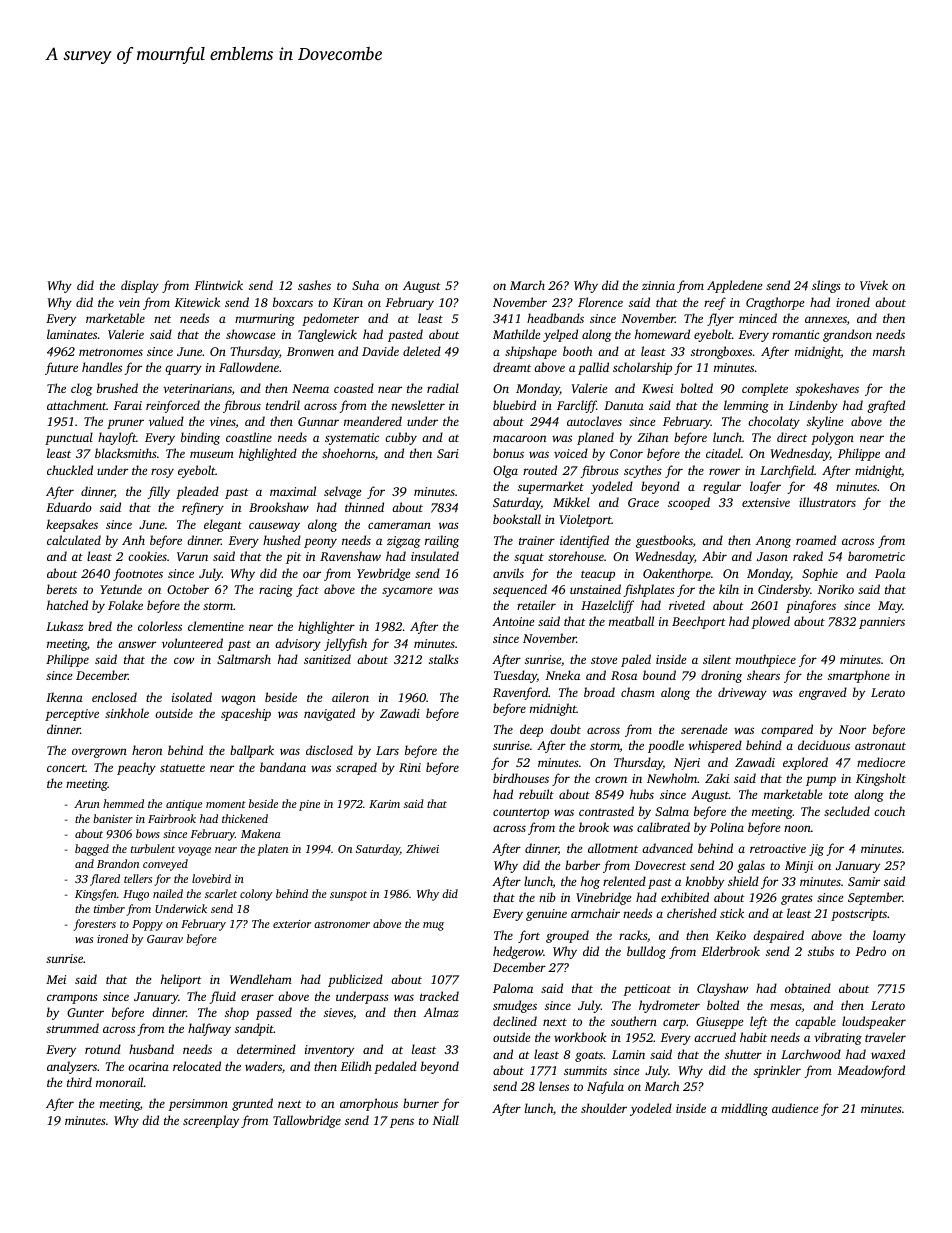  I want to click on net, so click(162, 319).
